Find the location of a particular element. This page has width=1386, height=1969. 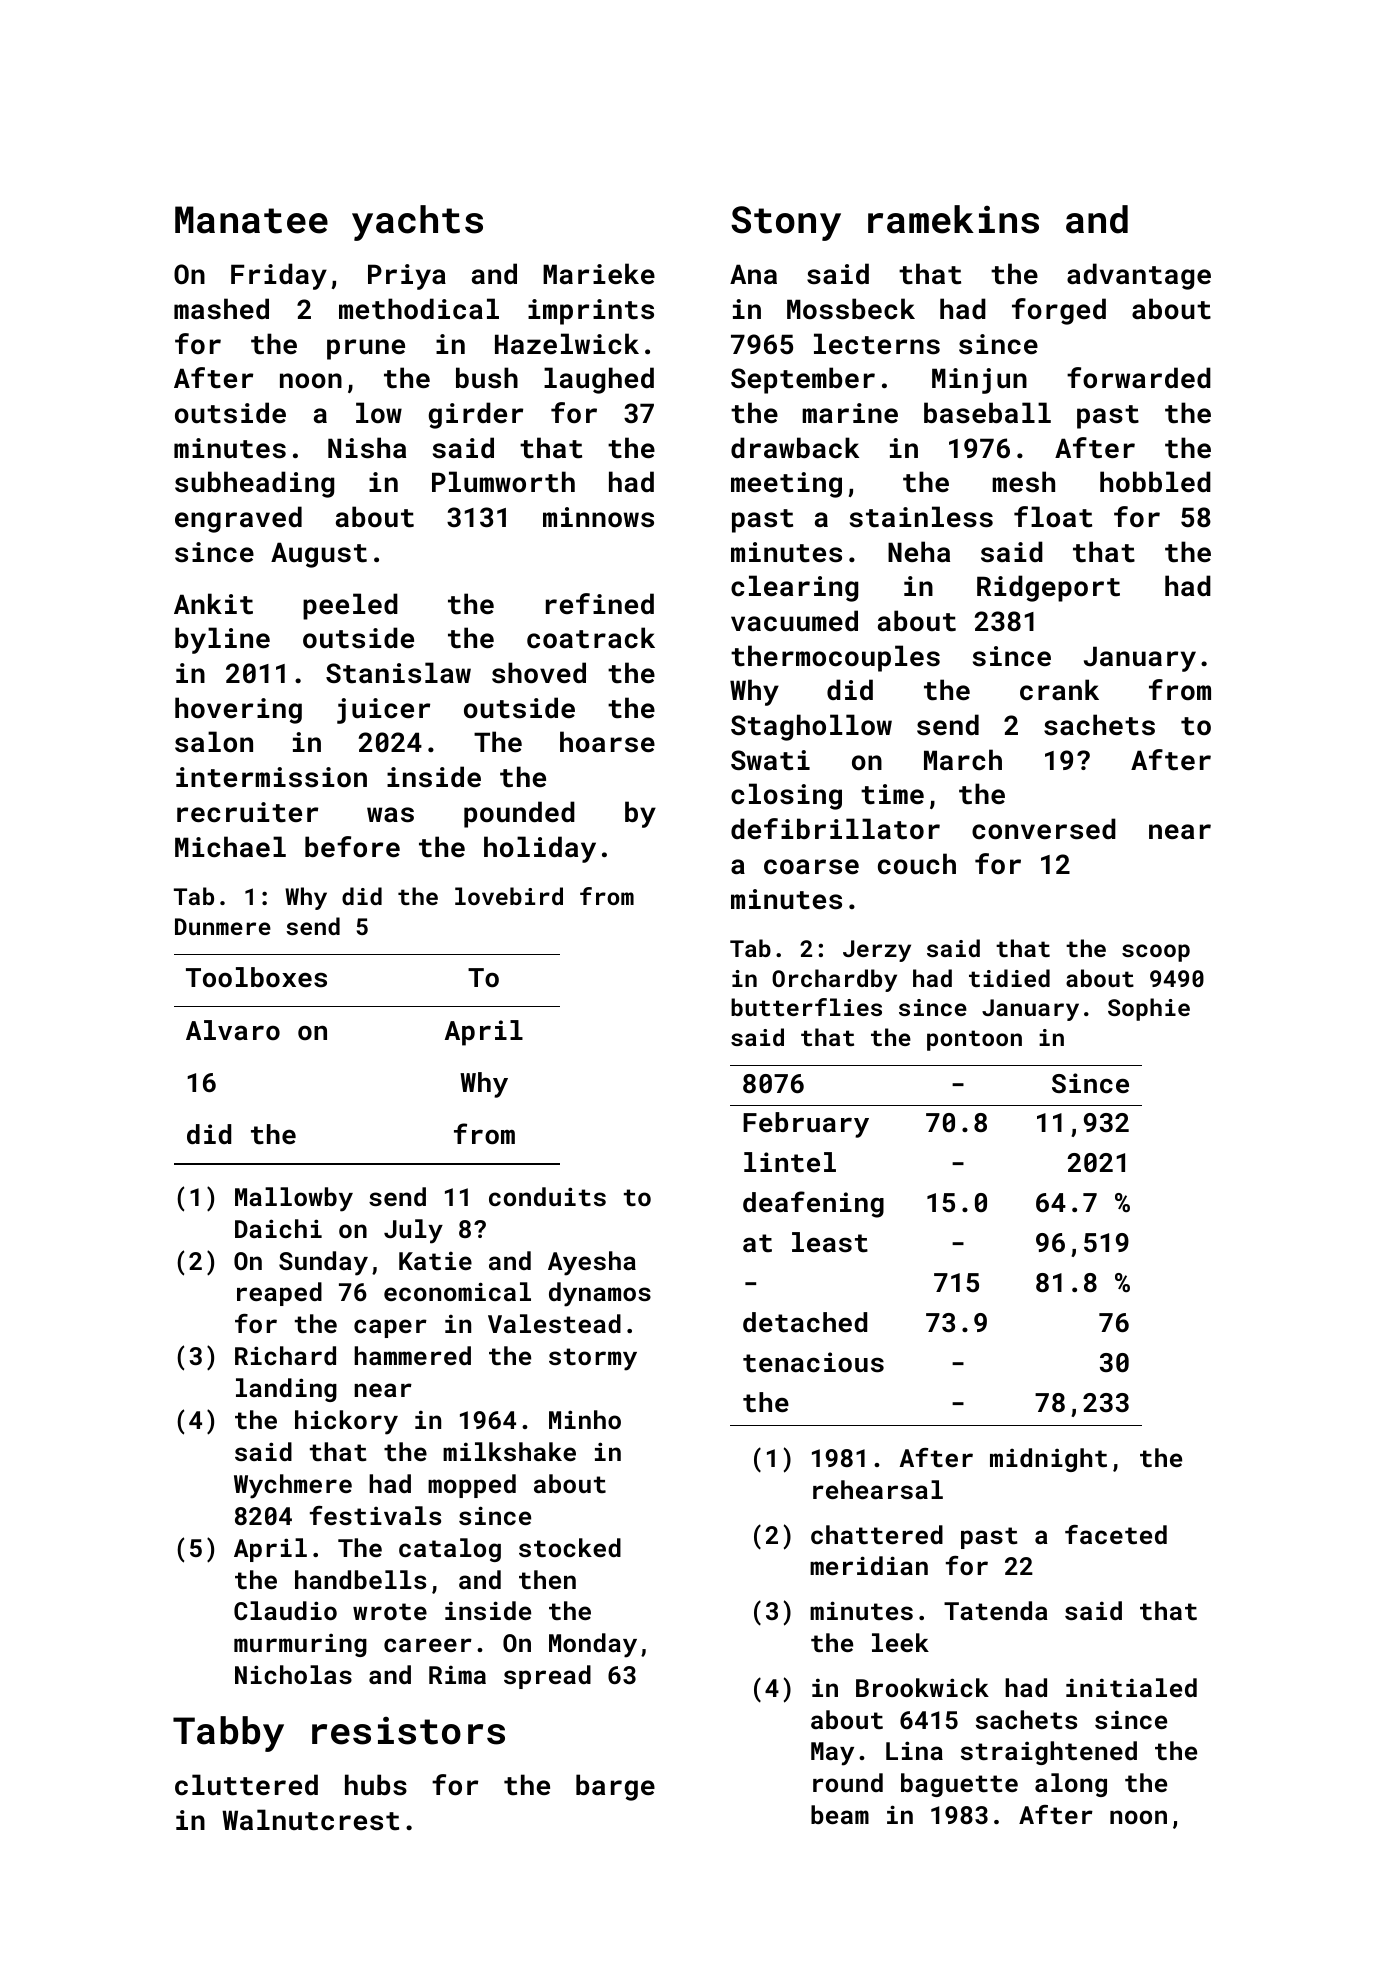

conversed is located at coordinates (1044, 829).
